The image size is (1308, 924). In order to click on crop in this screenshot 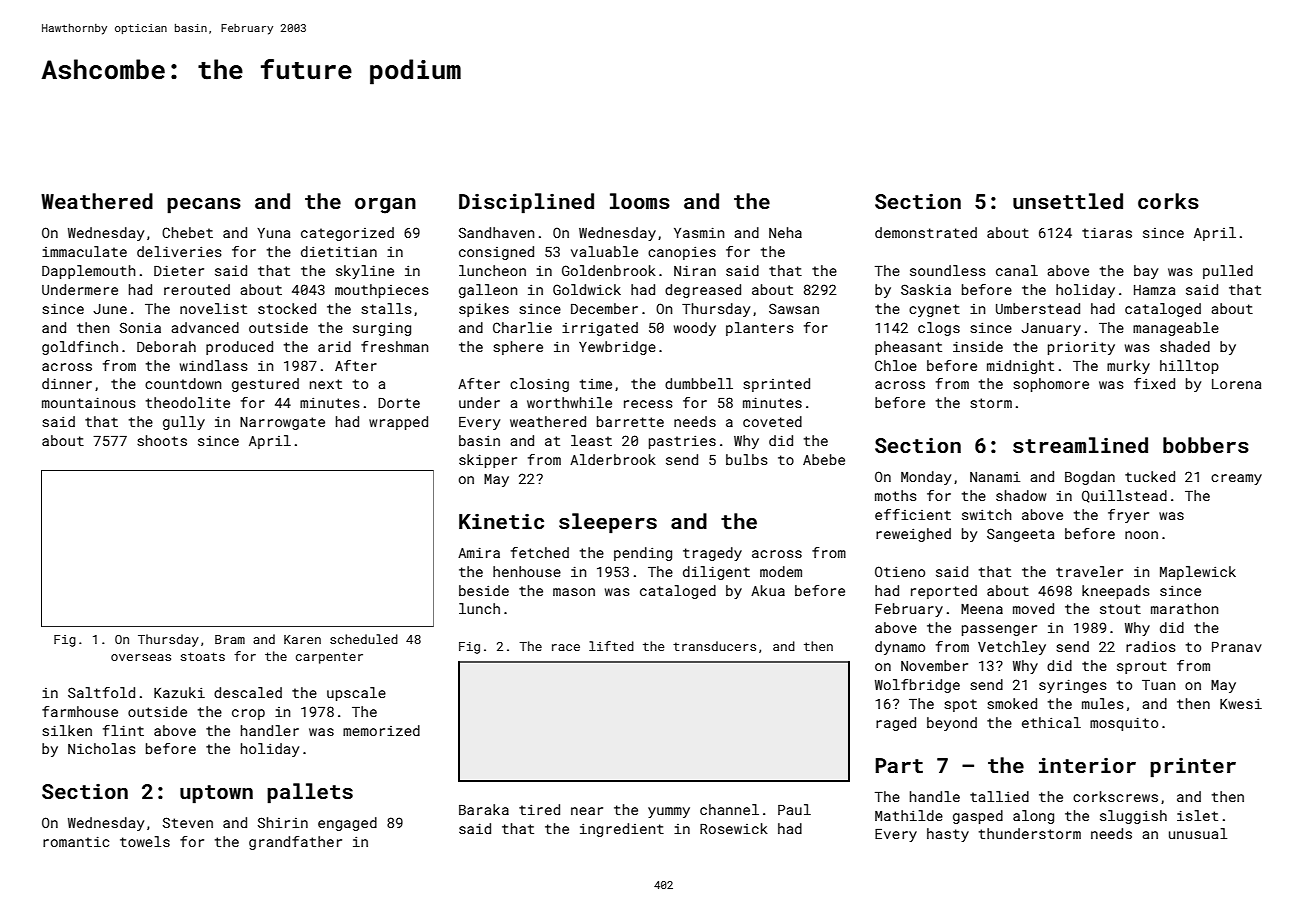, I will do `click(248, 714)`.
